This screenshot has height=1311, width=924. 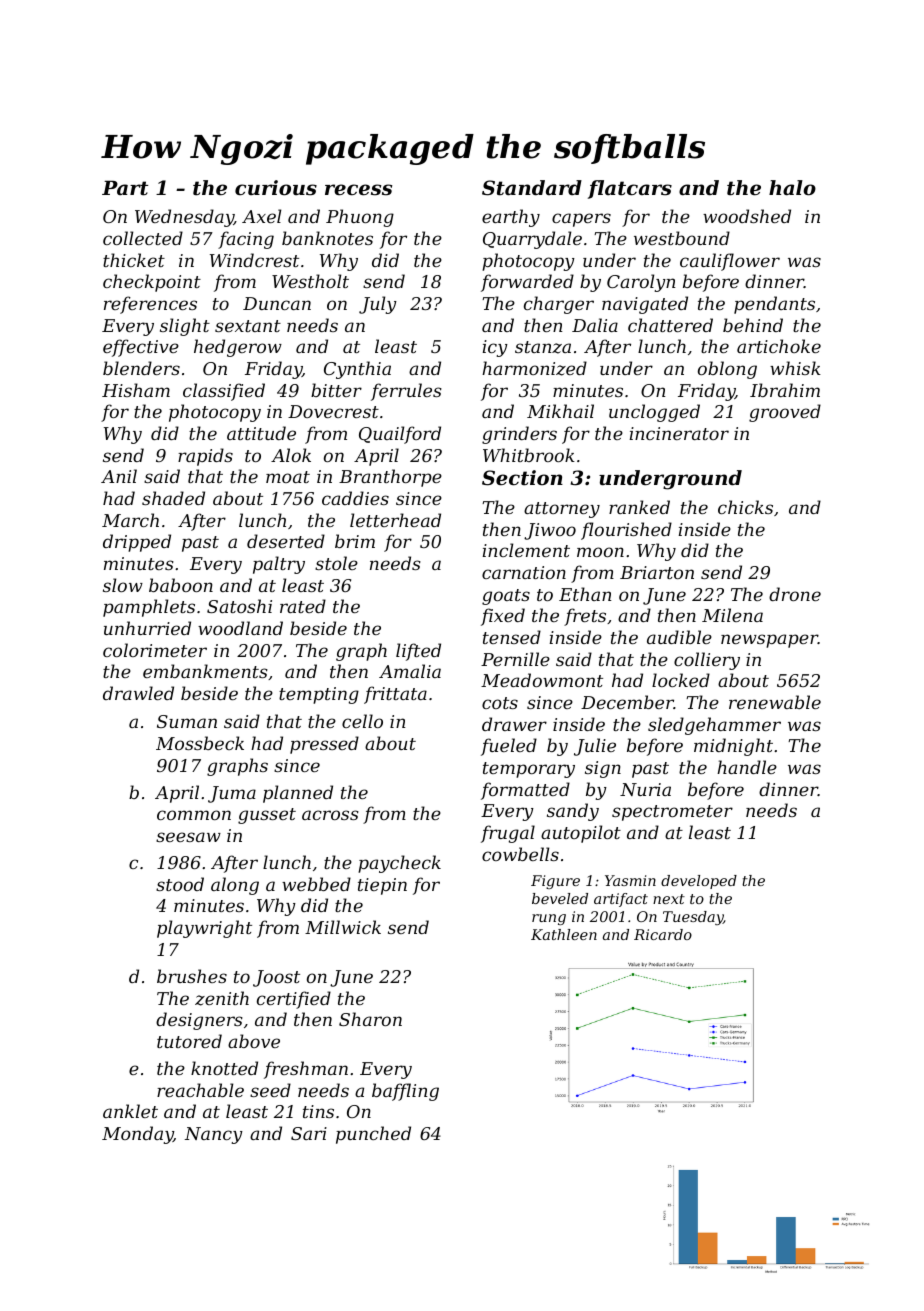 What do you see at coordinates (382, 886) in the screenshot?
I see `tiepin` at bounding box center [382, 886].
